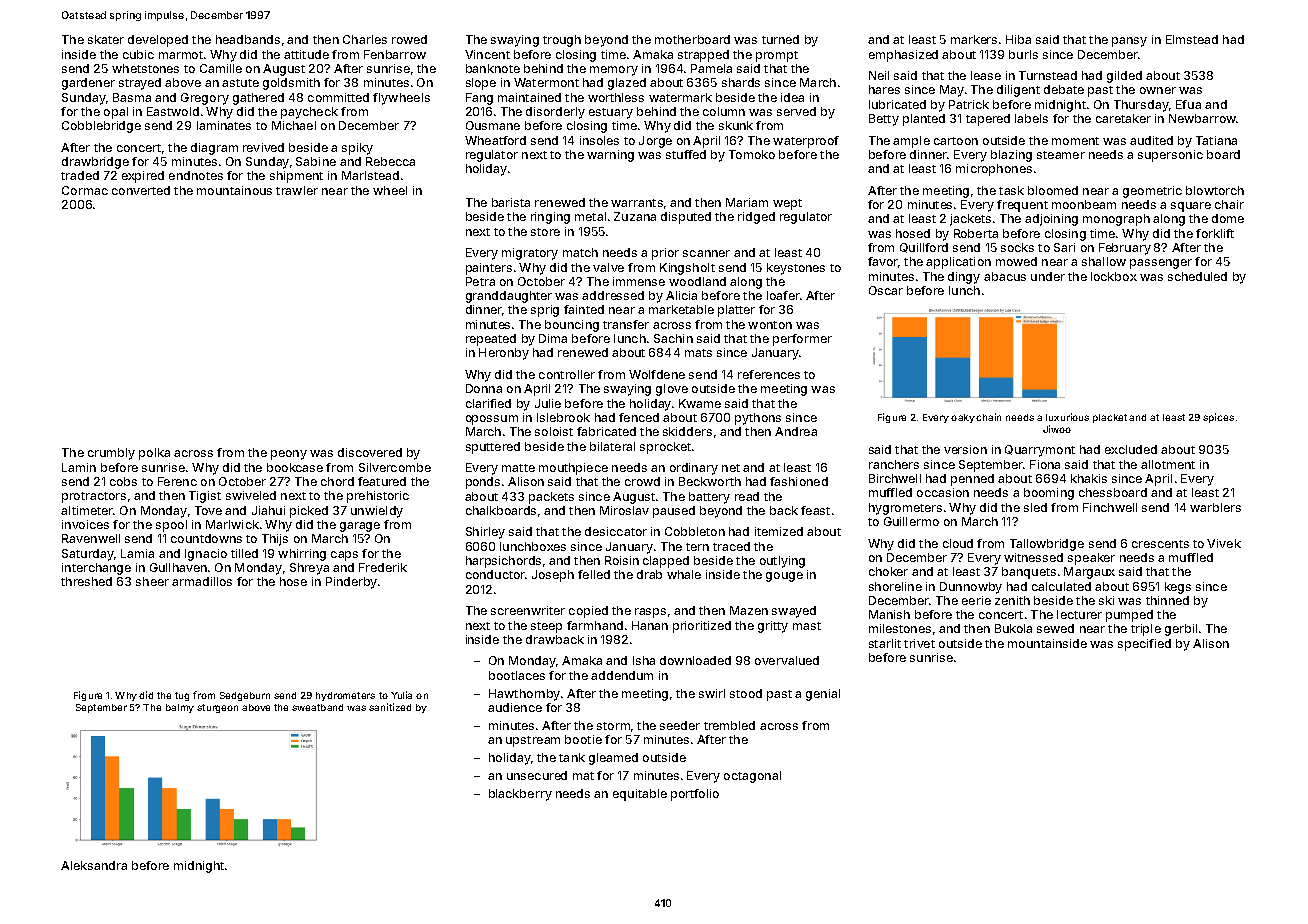 Image resolution: width=1308 pixels, height=924 pixels. I want to click on Oscar, so click(886, 290).
